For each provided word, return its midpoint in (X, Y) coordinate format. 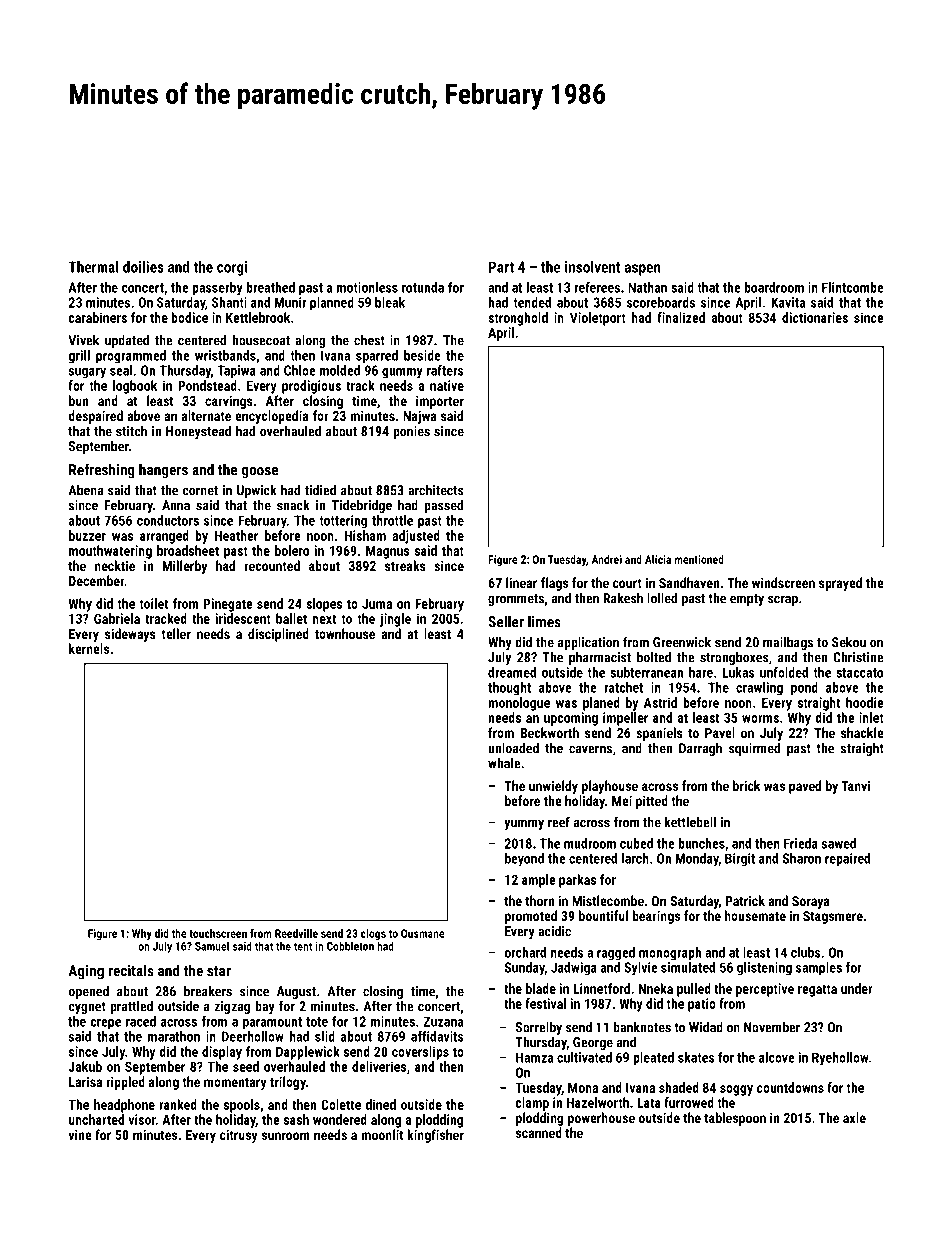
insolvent (593, 267)
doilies (143, 267)
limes (544, 621)
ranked (178, 1104)
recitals (131, 970)
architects (436, 490)
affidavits (437, 1036)
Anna (176, 505)
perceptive (765, 990)
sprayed (840, 584)
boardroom (774, 287)
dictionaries (815, 317)
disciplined (278, 635)
